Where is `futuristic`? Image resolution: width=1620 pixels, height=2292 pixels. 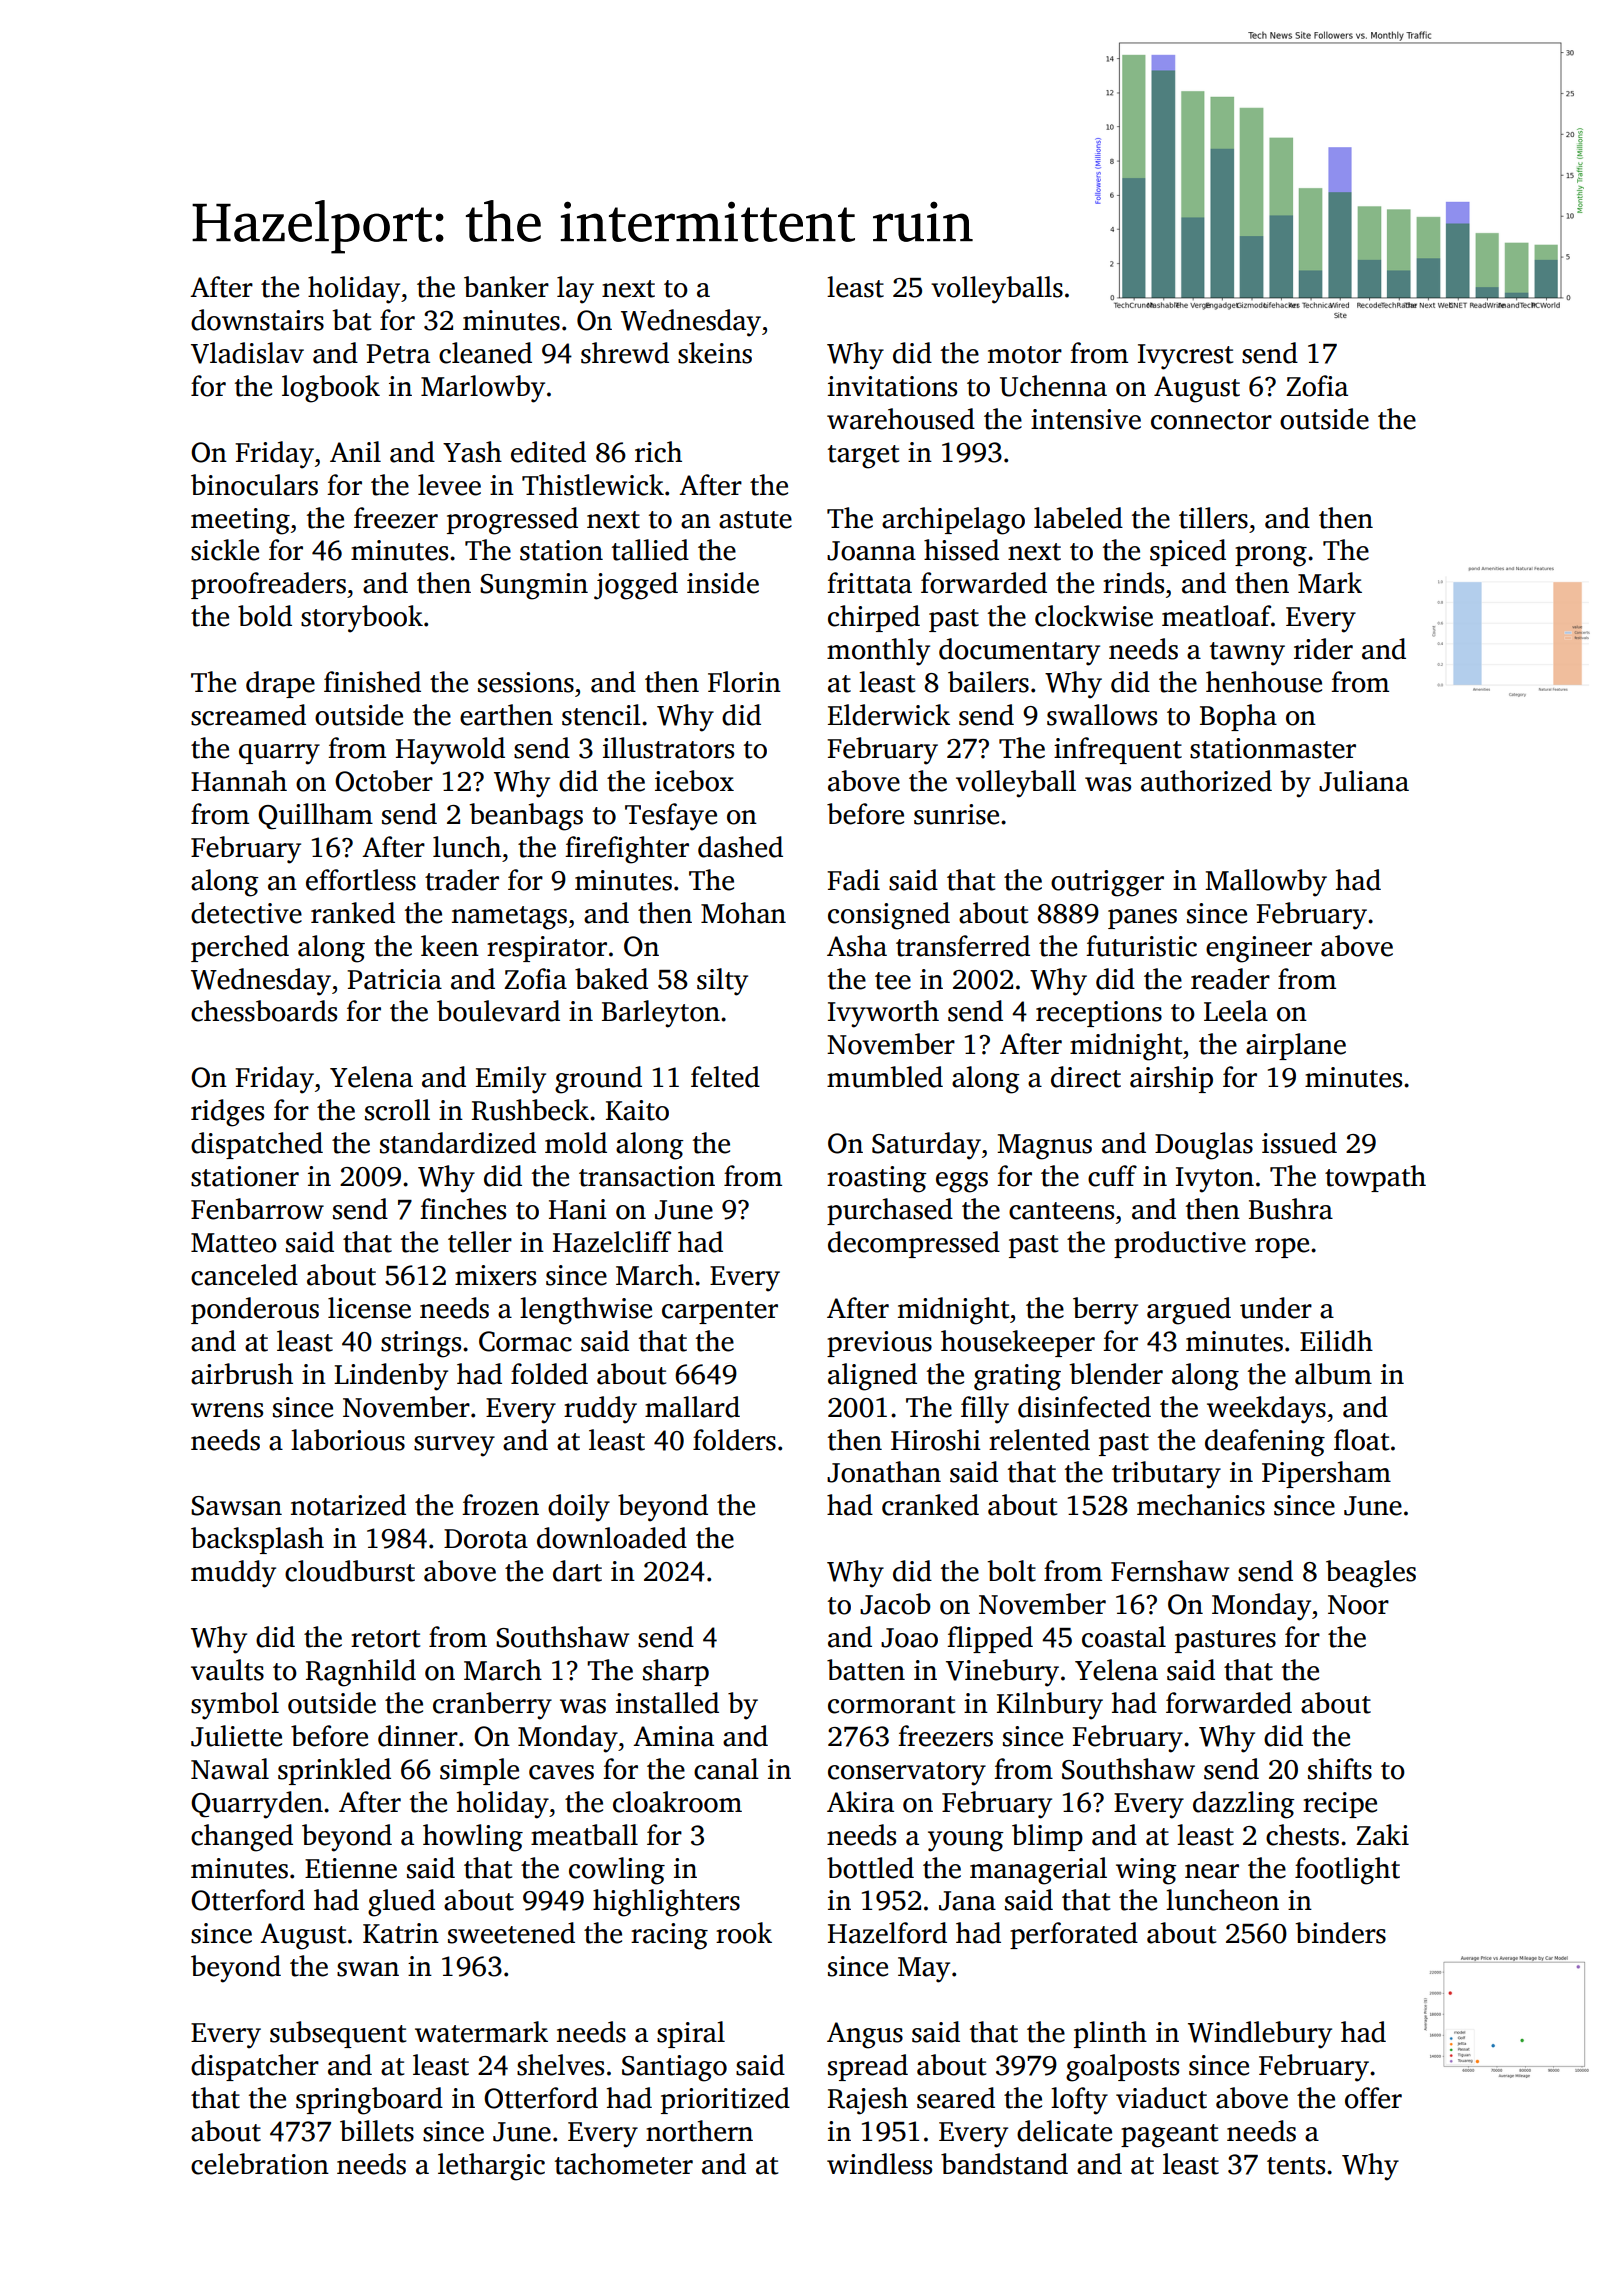 futuristic is located at coordinates (1141, 946).
